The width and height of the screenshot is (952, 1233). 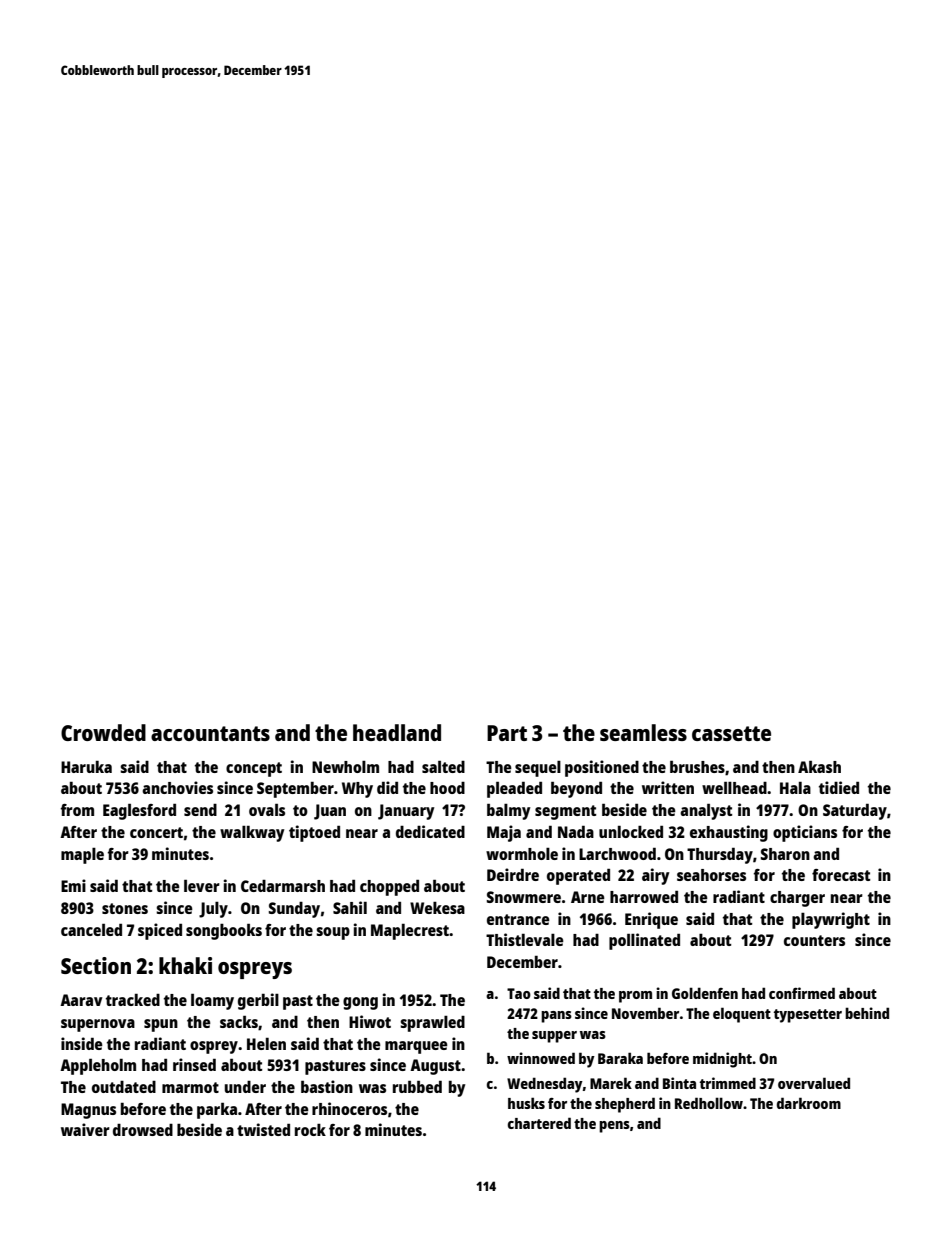 What do you see at coordinates (538, 769) in the screenshot?
I see `sequel` at bounding box center [538, 769].
